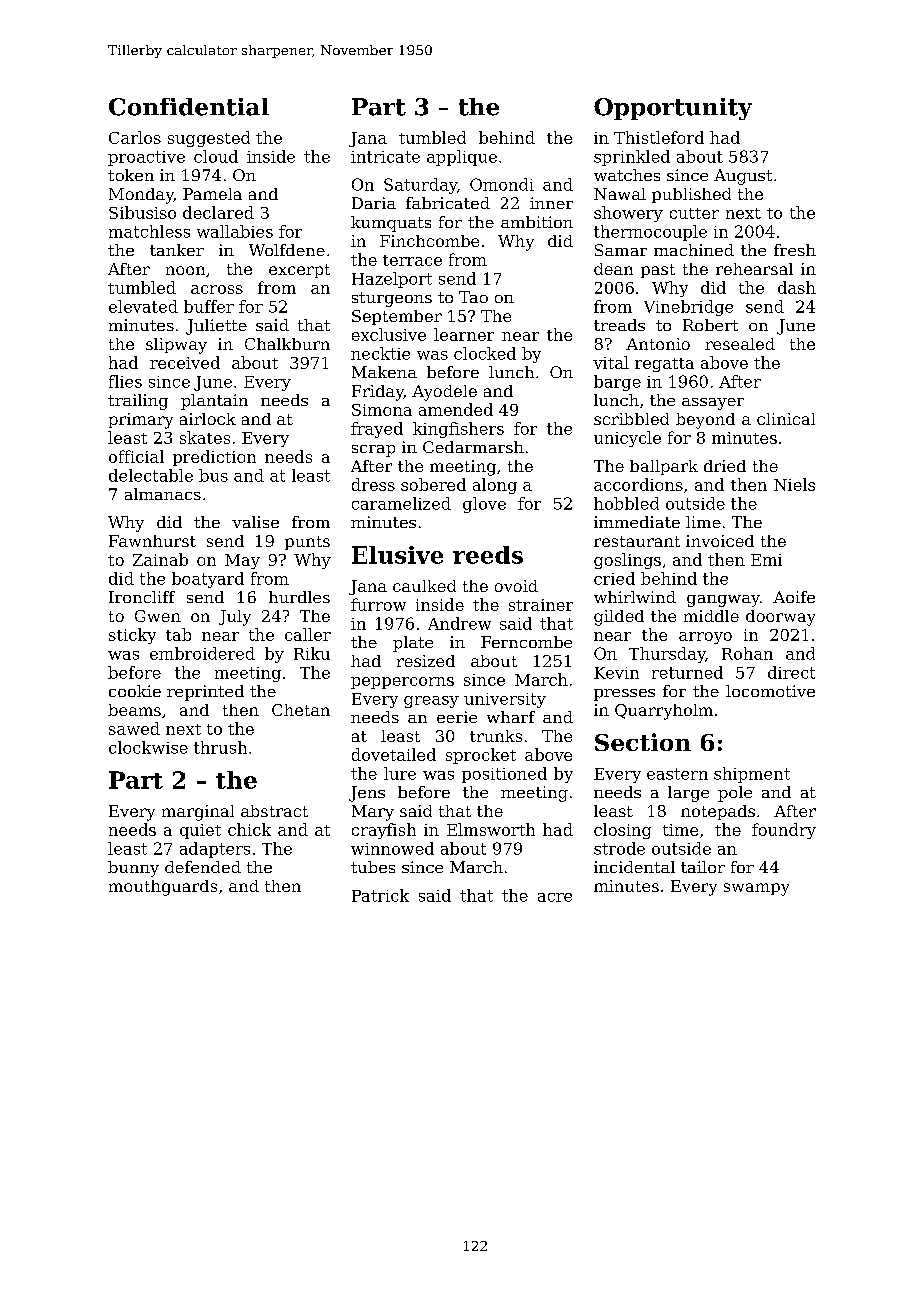  Describe the element at coordinates (766, 560) in the screenshot. I see `Emi` at that location.
